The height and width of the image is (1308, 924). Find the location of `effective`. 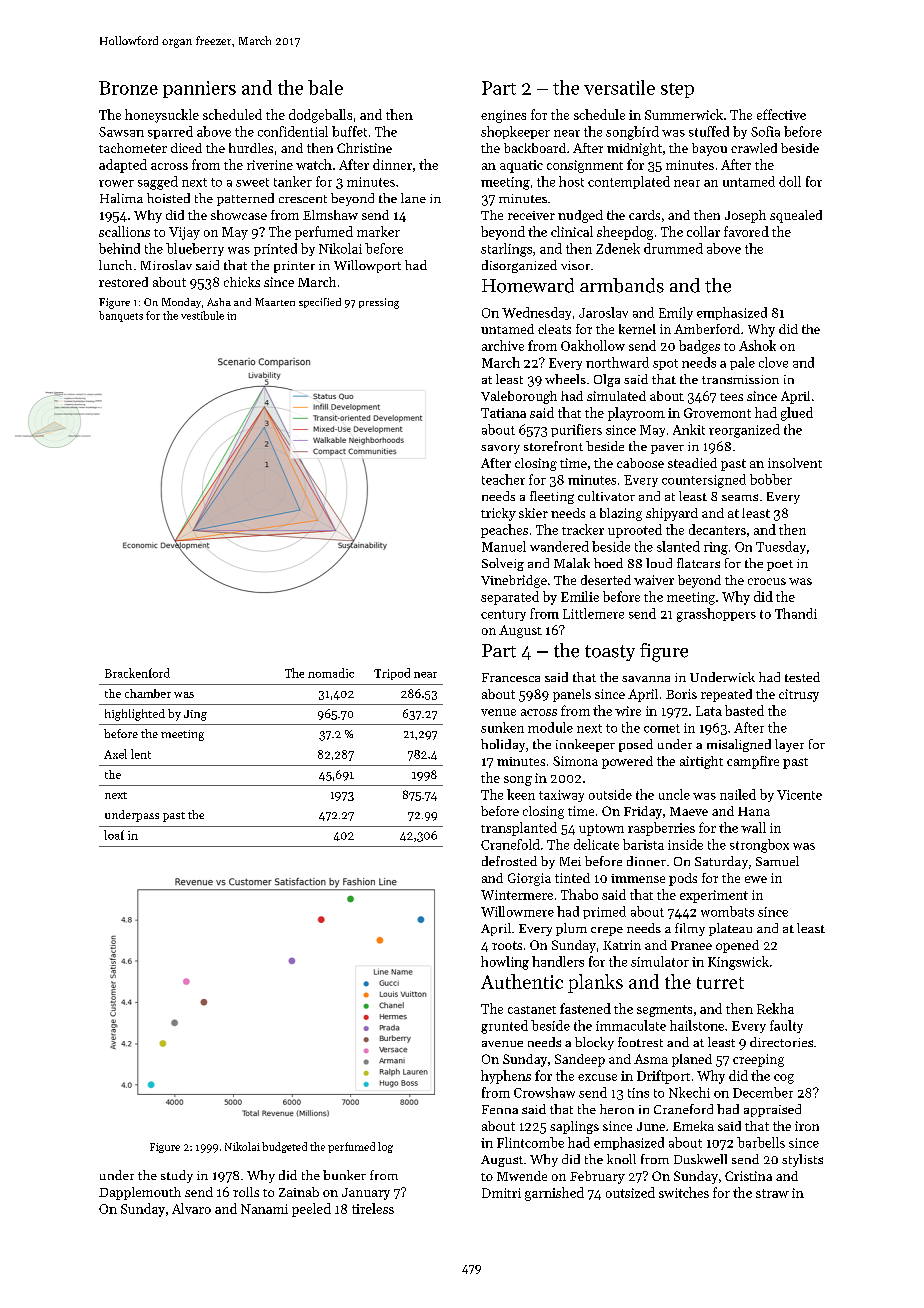

effective is located at coordinates (781, 114).
